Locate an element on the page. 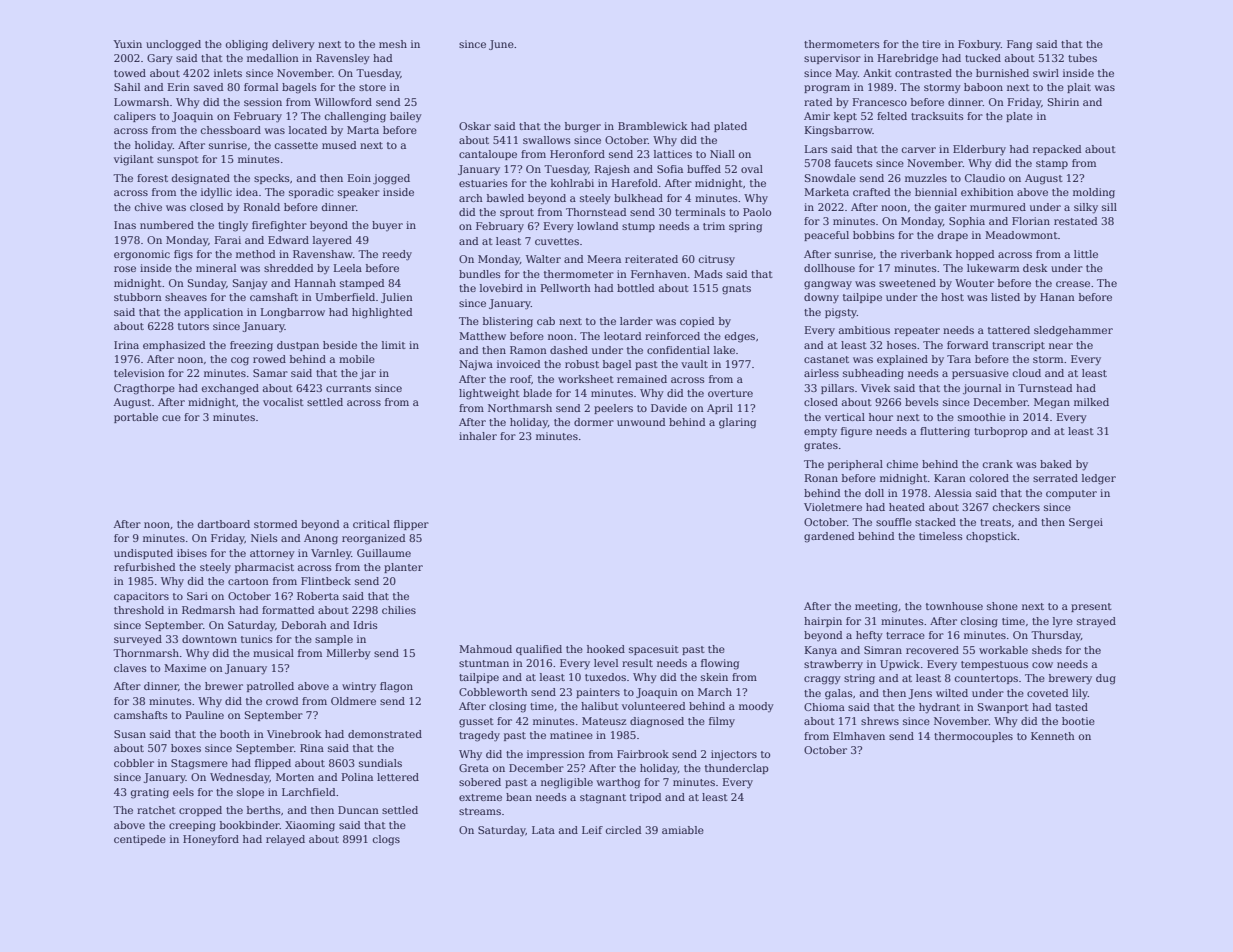 This document has width=1233, height=952. Guillaume is located at coordinates (384, 553).
